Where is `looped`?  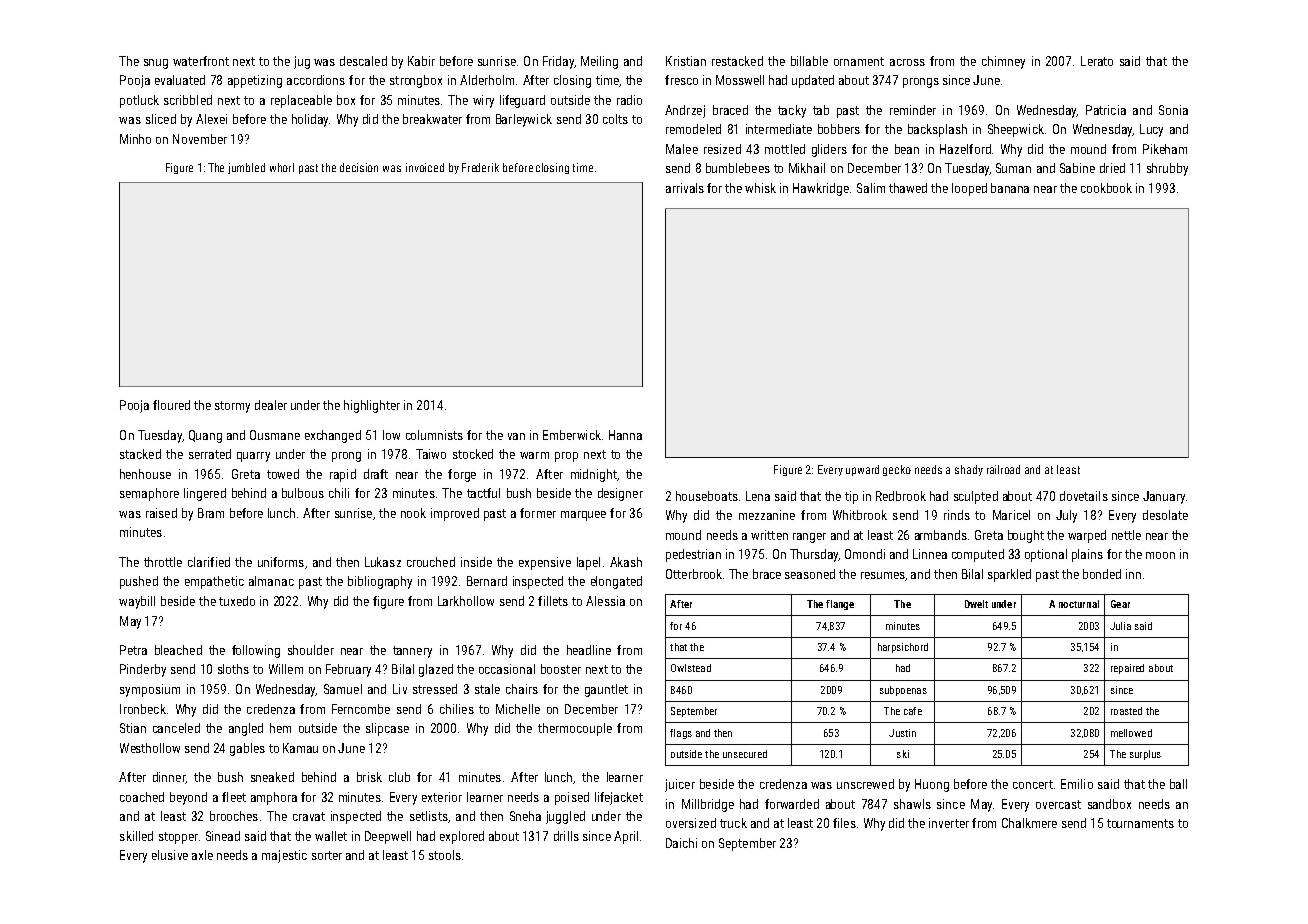
looped is located at coordinates (969, 189).
